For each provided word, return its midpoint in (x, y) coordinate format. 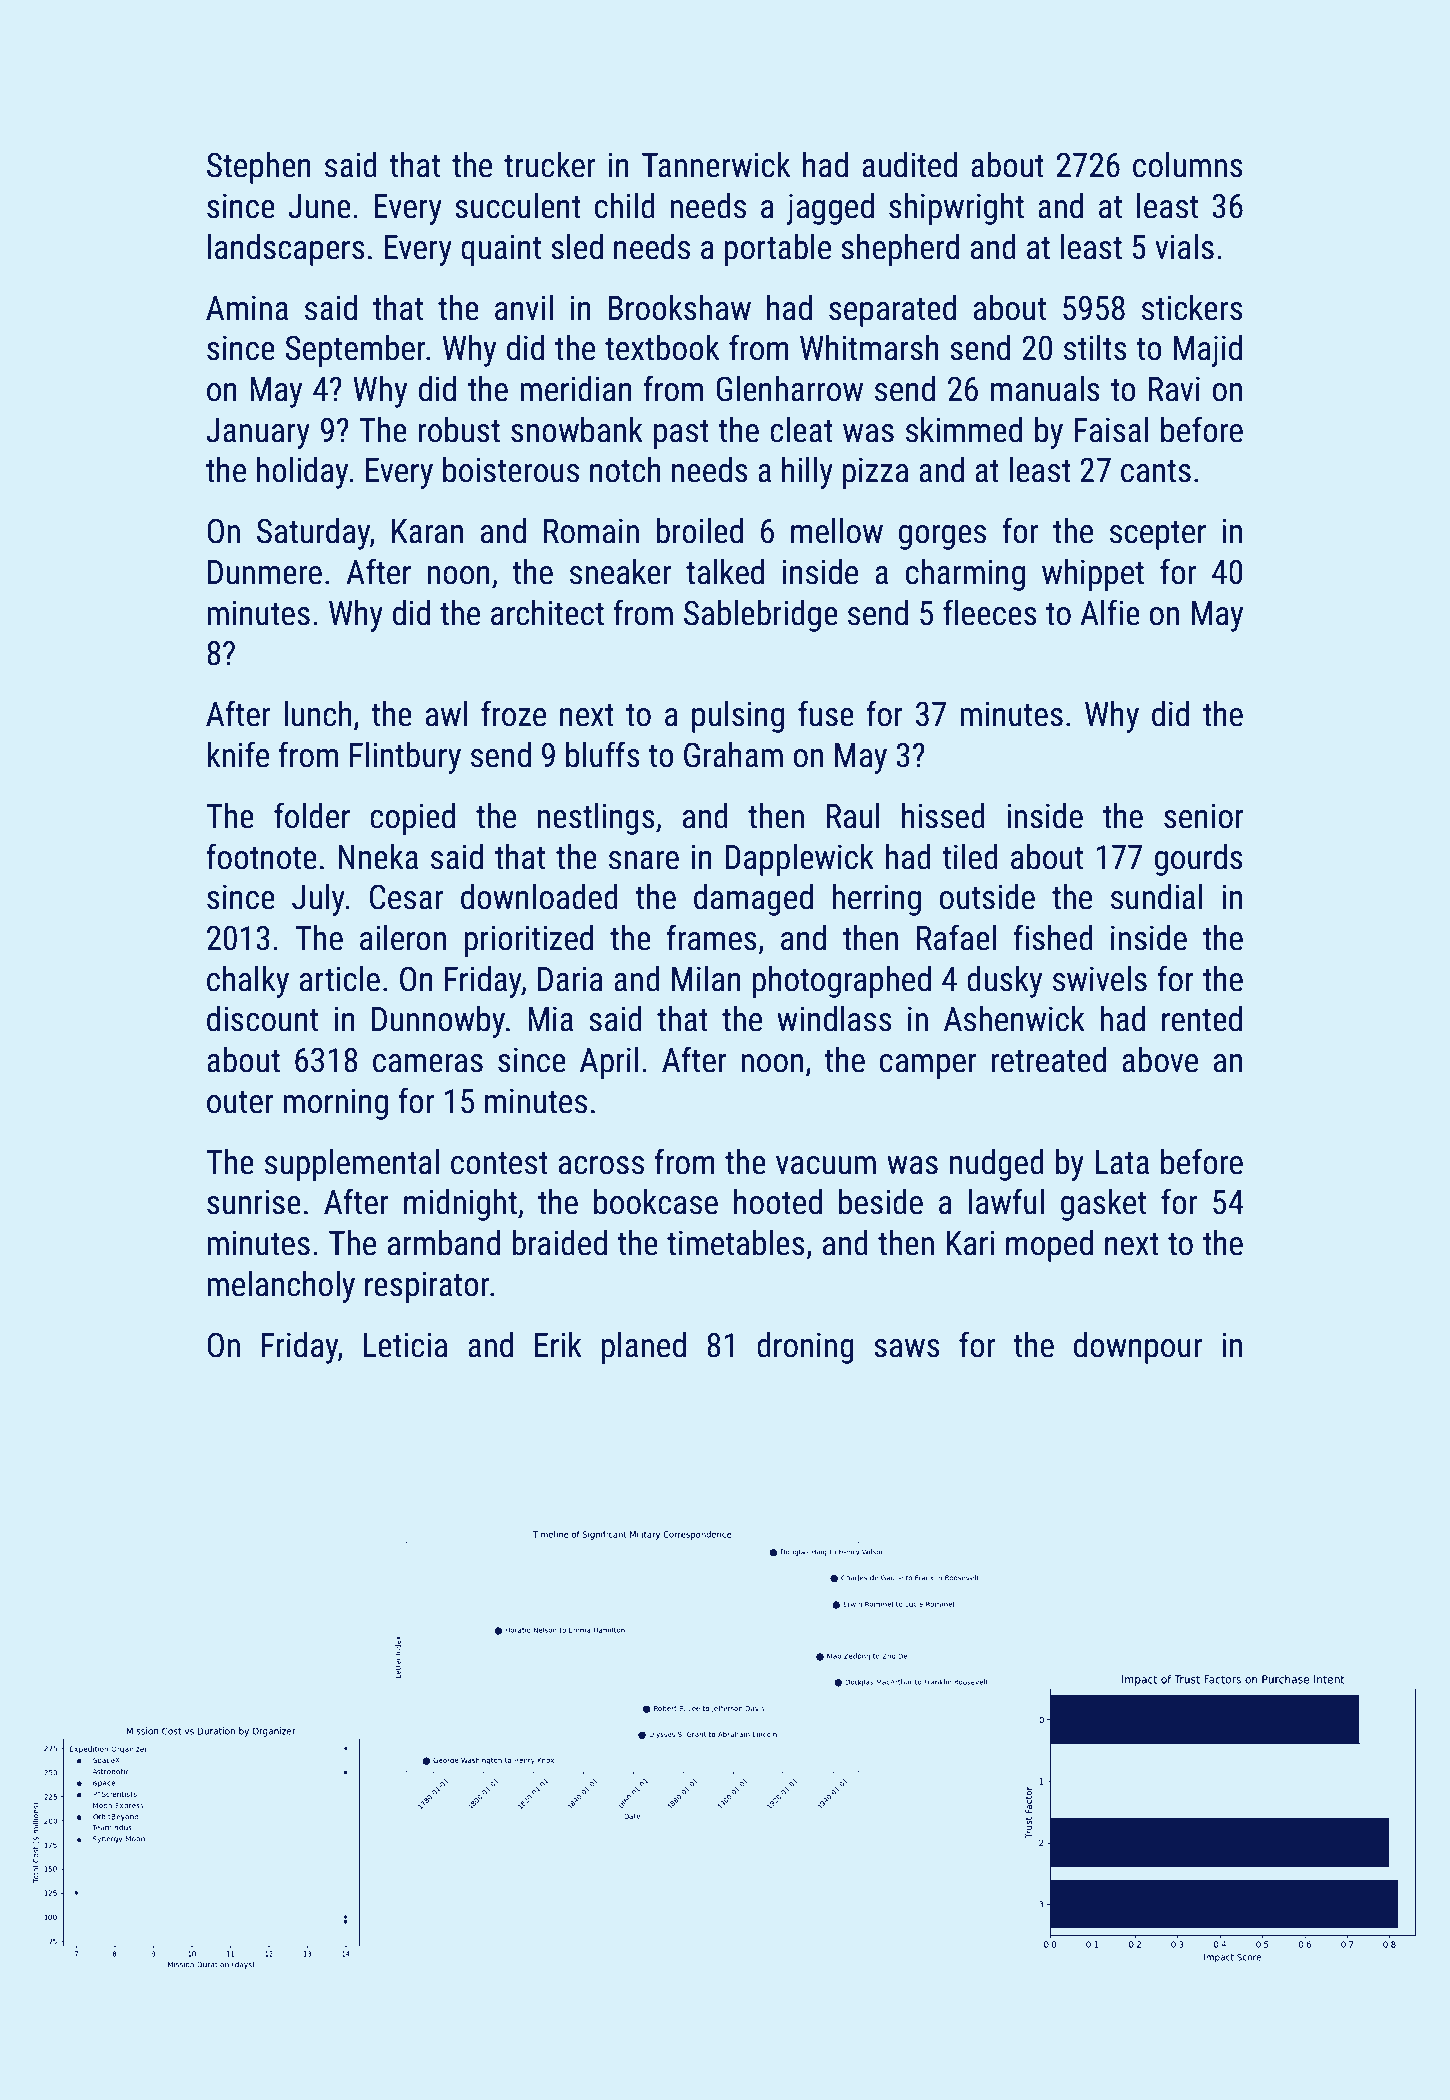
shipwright (956, 209)
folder (312, 815)
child (625, 206)
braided (559, 1243)
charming (965, 575)
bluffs (603, 754)
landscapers (286, 250)
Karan (427, 531)
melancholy (281, 1287)
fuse (826, 713)
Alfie (1110, 612)
